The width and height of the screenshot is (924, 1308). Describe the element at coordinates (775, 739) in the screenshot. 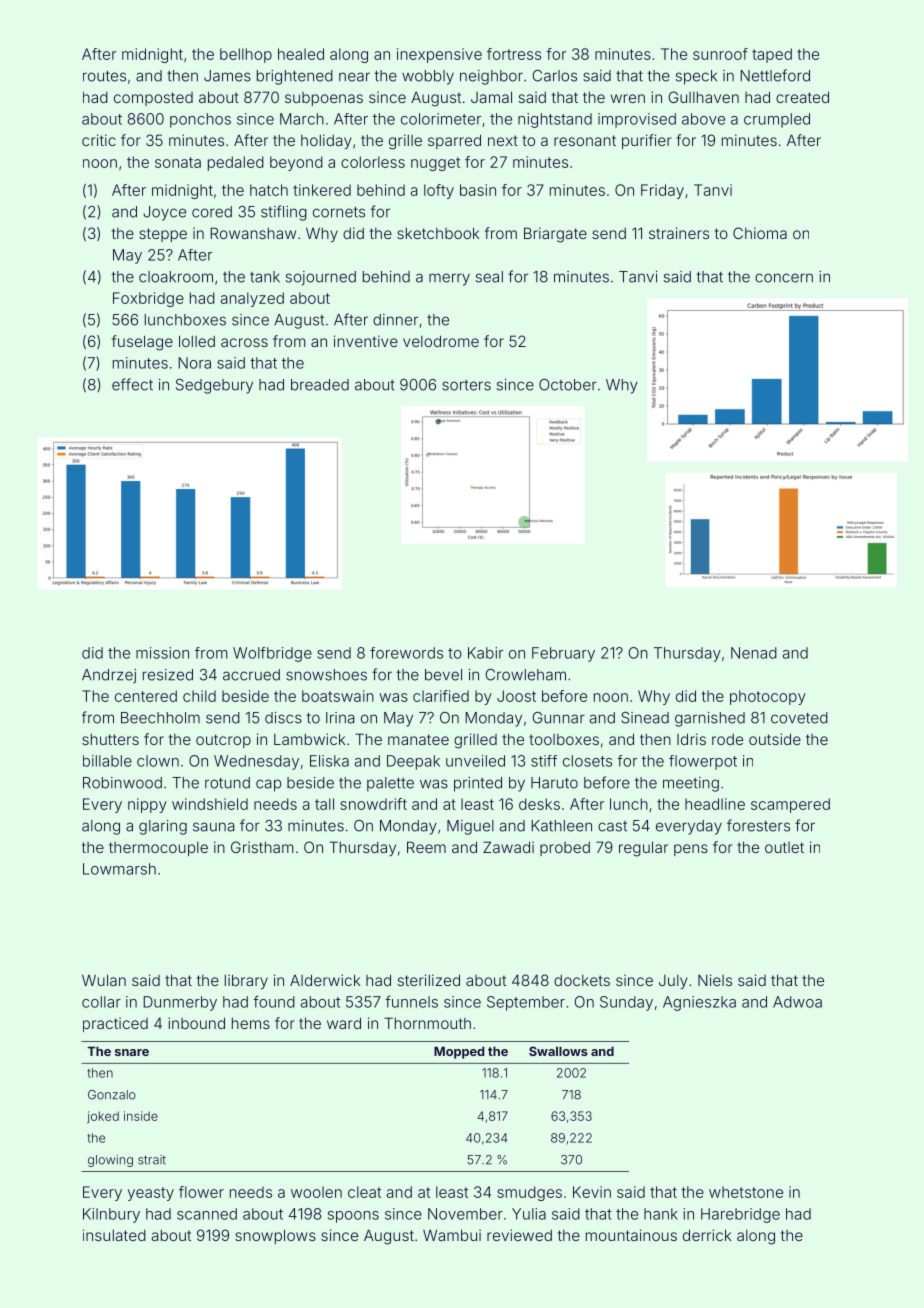

I see `outside` at that location.
